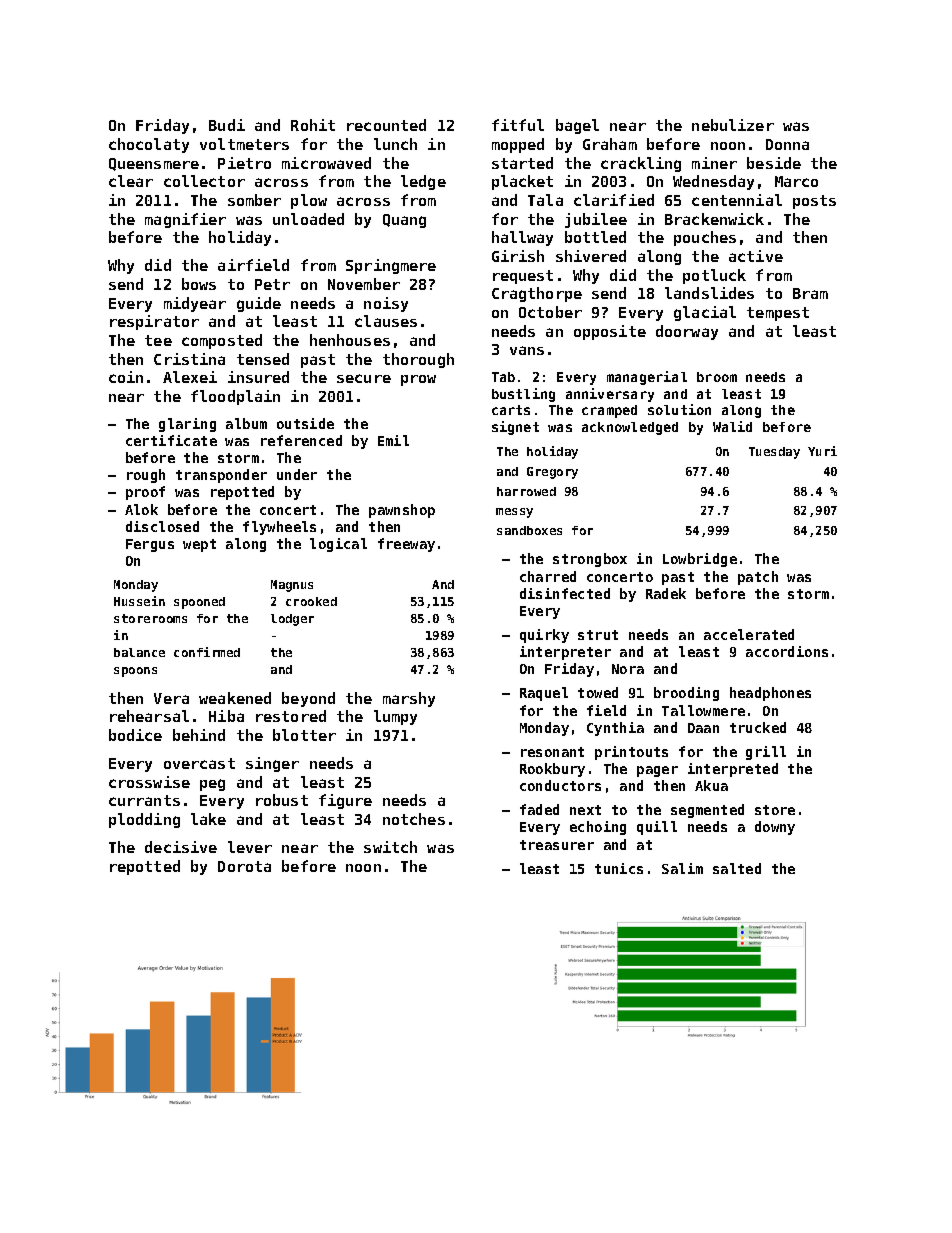  What do you see at coordinates (647, 378) in the screenshot?
I see `managerial` at bounding box center [647, 378].
